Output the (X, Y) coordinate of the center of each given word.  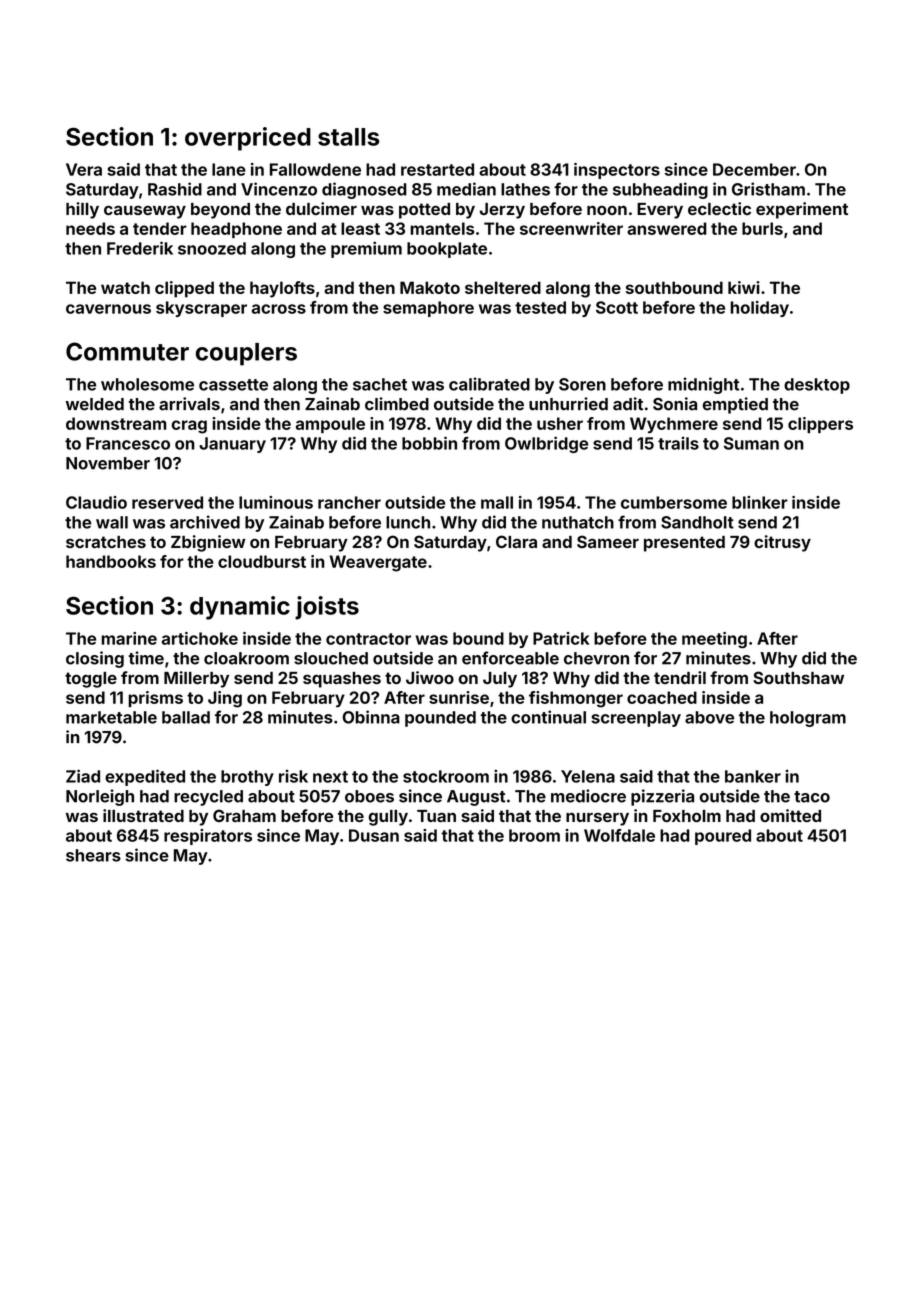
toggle (91, 680)
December (754, 169)
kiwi (744, 287)
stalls (348, 137)
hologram (808, 719)
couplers (246, 354)
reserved (167, 502)
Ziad (83, 776)
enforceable (510, 658)
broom (534, 835)
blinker (760, 502)
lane (229, 169)
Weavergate (378, 563)
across (279, 309)
